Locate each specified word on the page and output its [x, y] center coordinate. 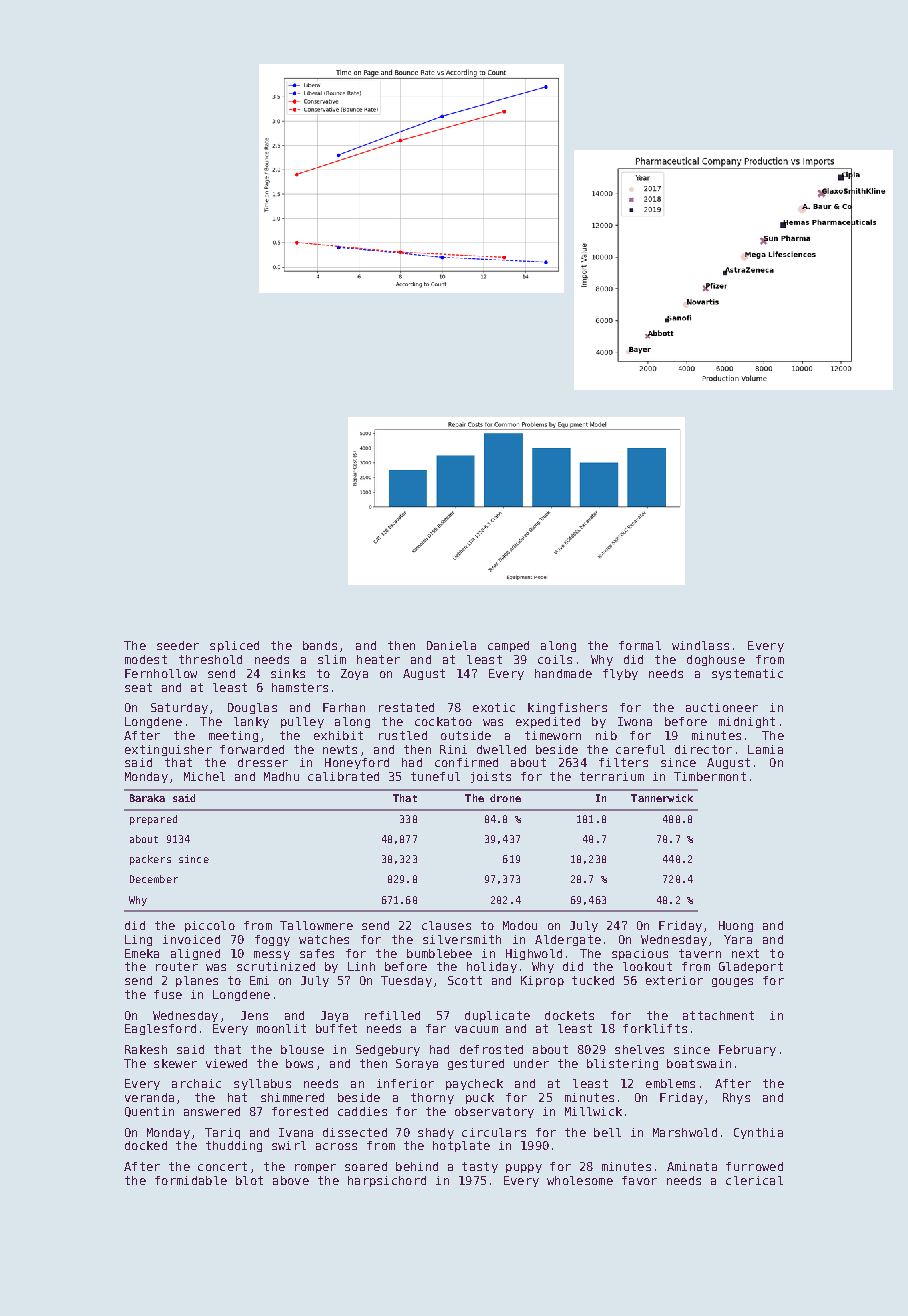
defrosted [491, 1049]
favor [639, 1180]
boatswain [699, 1063]
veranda [149, 1097]
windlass [700, 645]
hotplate [461, 1146]
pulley [302, 722]
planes [197, 981]
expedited [548, 722]
